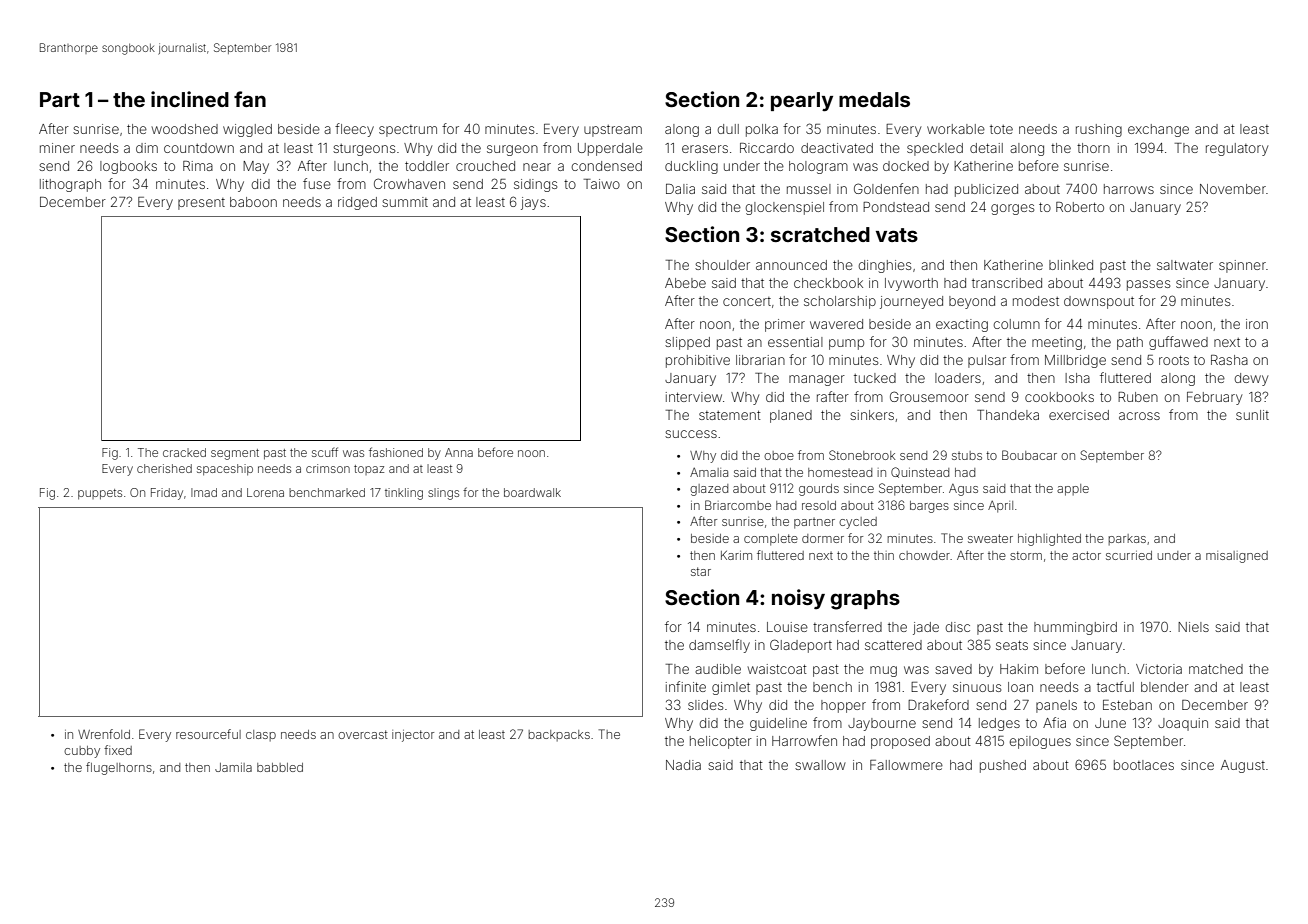  What do you see at coordinates (694, 397) in the screenshot?
I see `interview` at bounding box center [694, 397].
